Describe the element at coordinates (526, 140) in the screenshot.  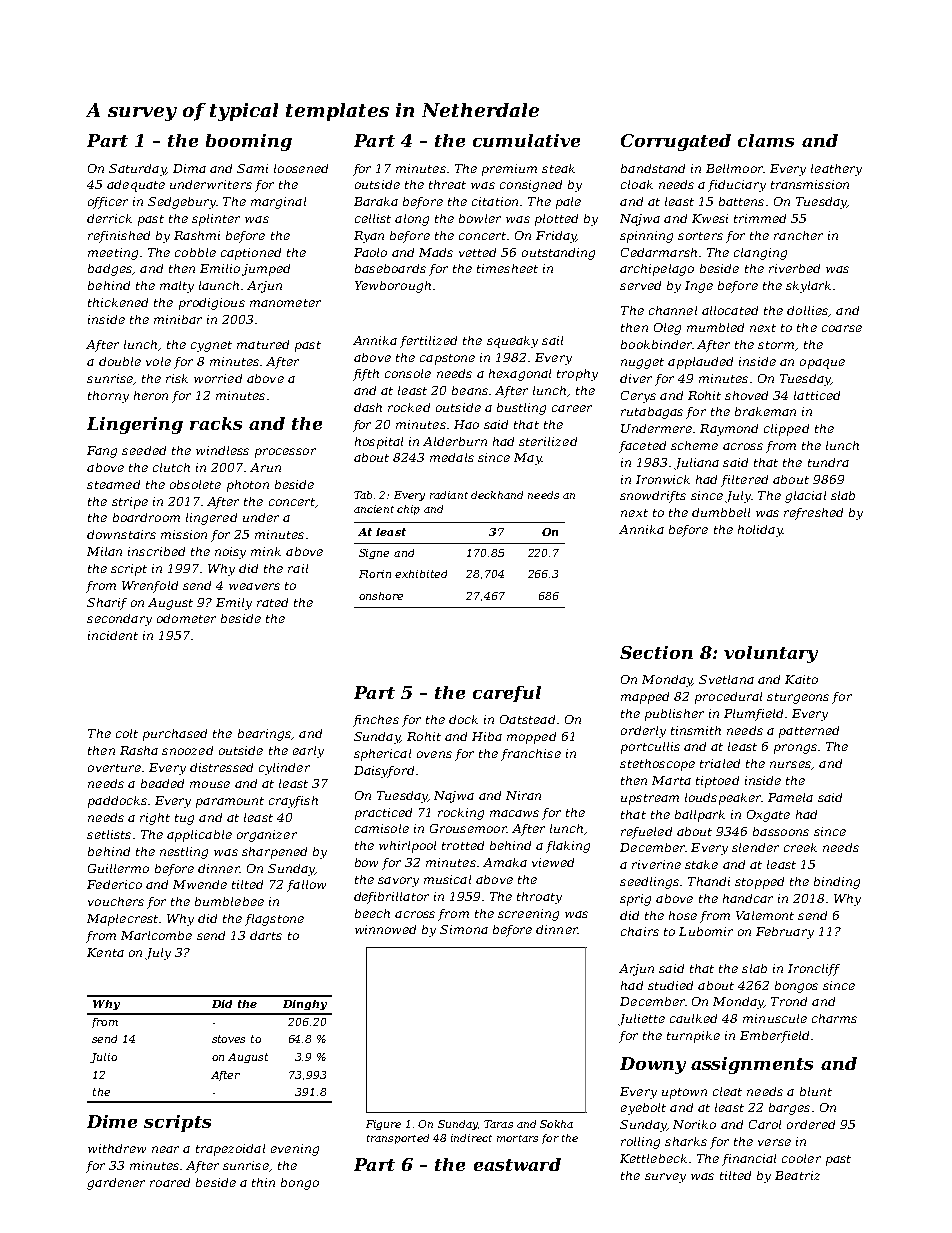
I see `cumulative` at that location.
